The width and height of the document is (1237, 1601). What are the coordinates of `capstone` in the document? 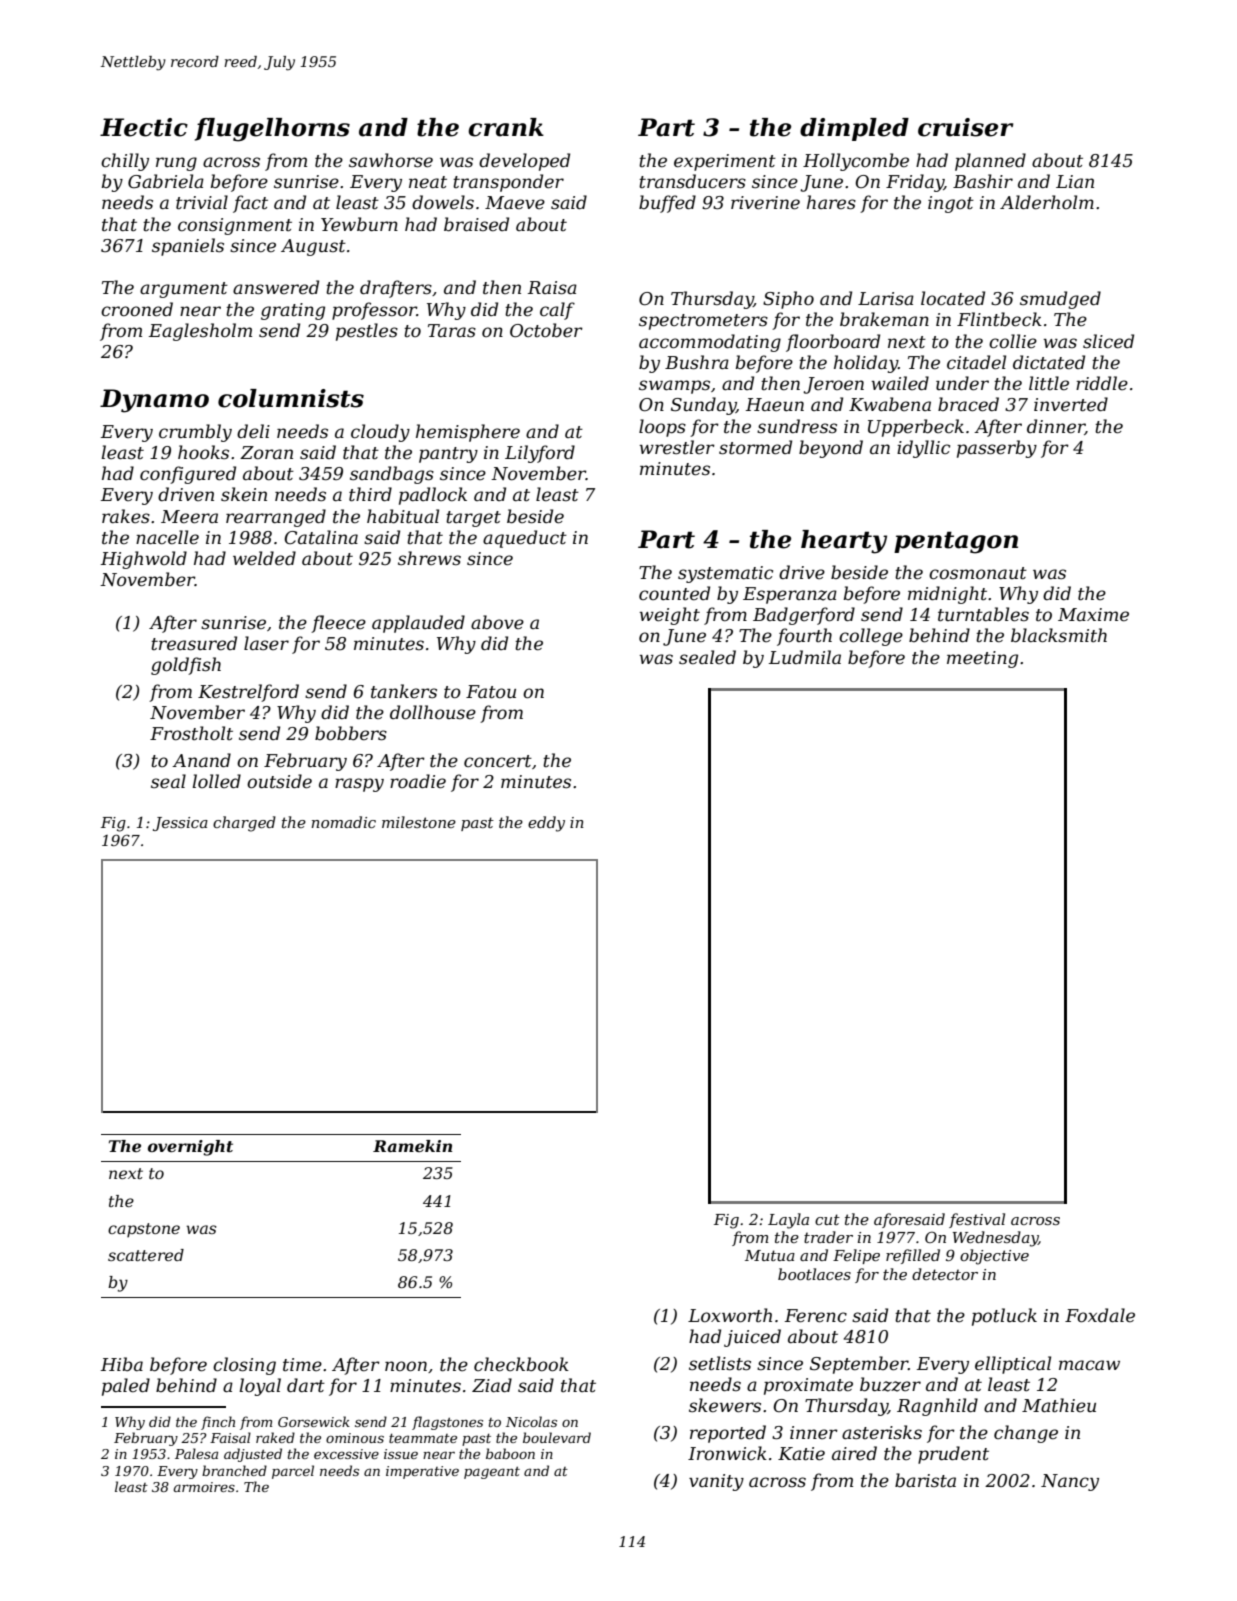 It's located at (144, 1230).
